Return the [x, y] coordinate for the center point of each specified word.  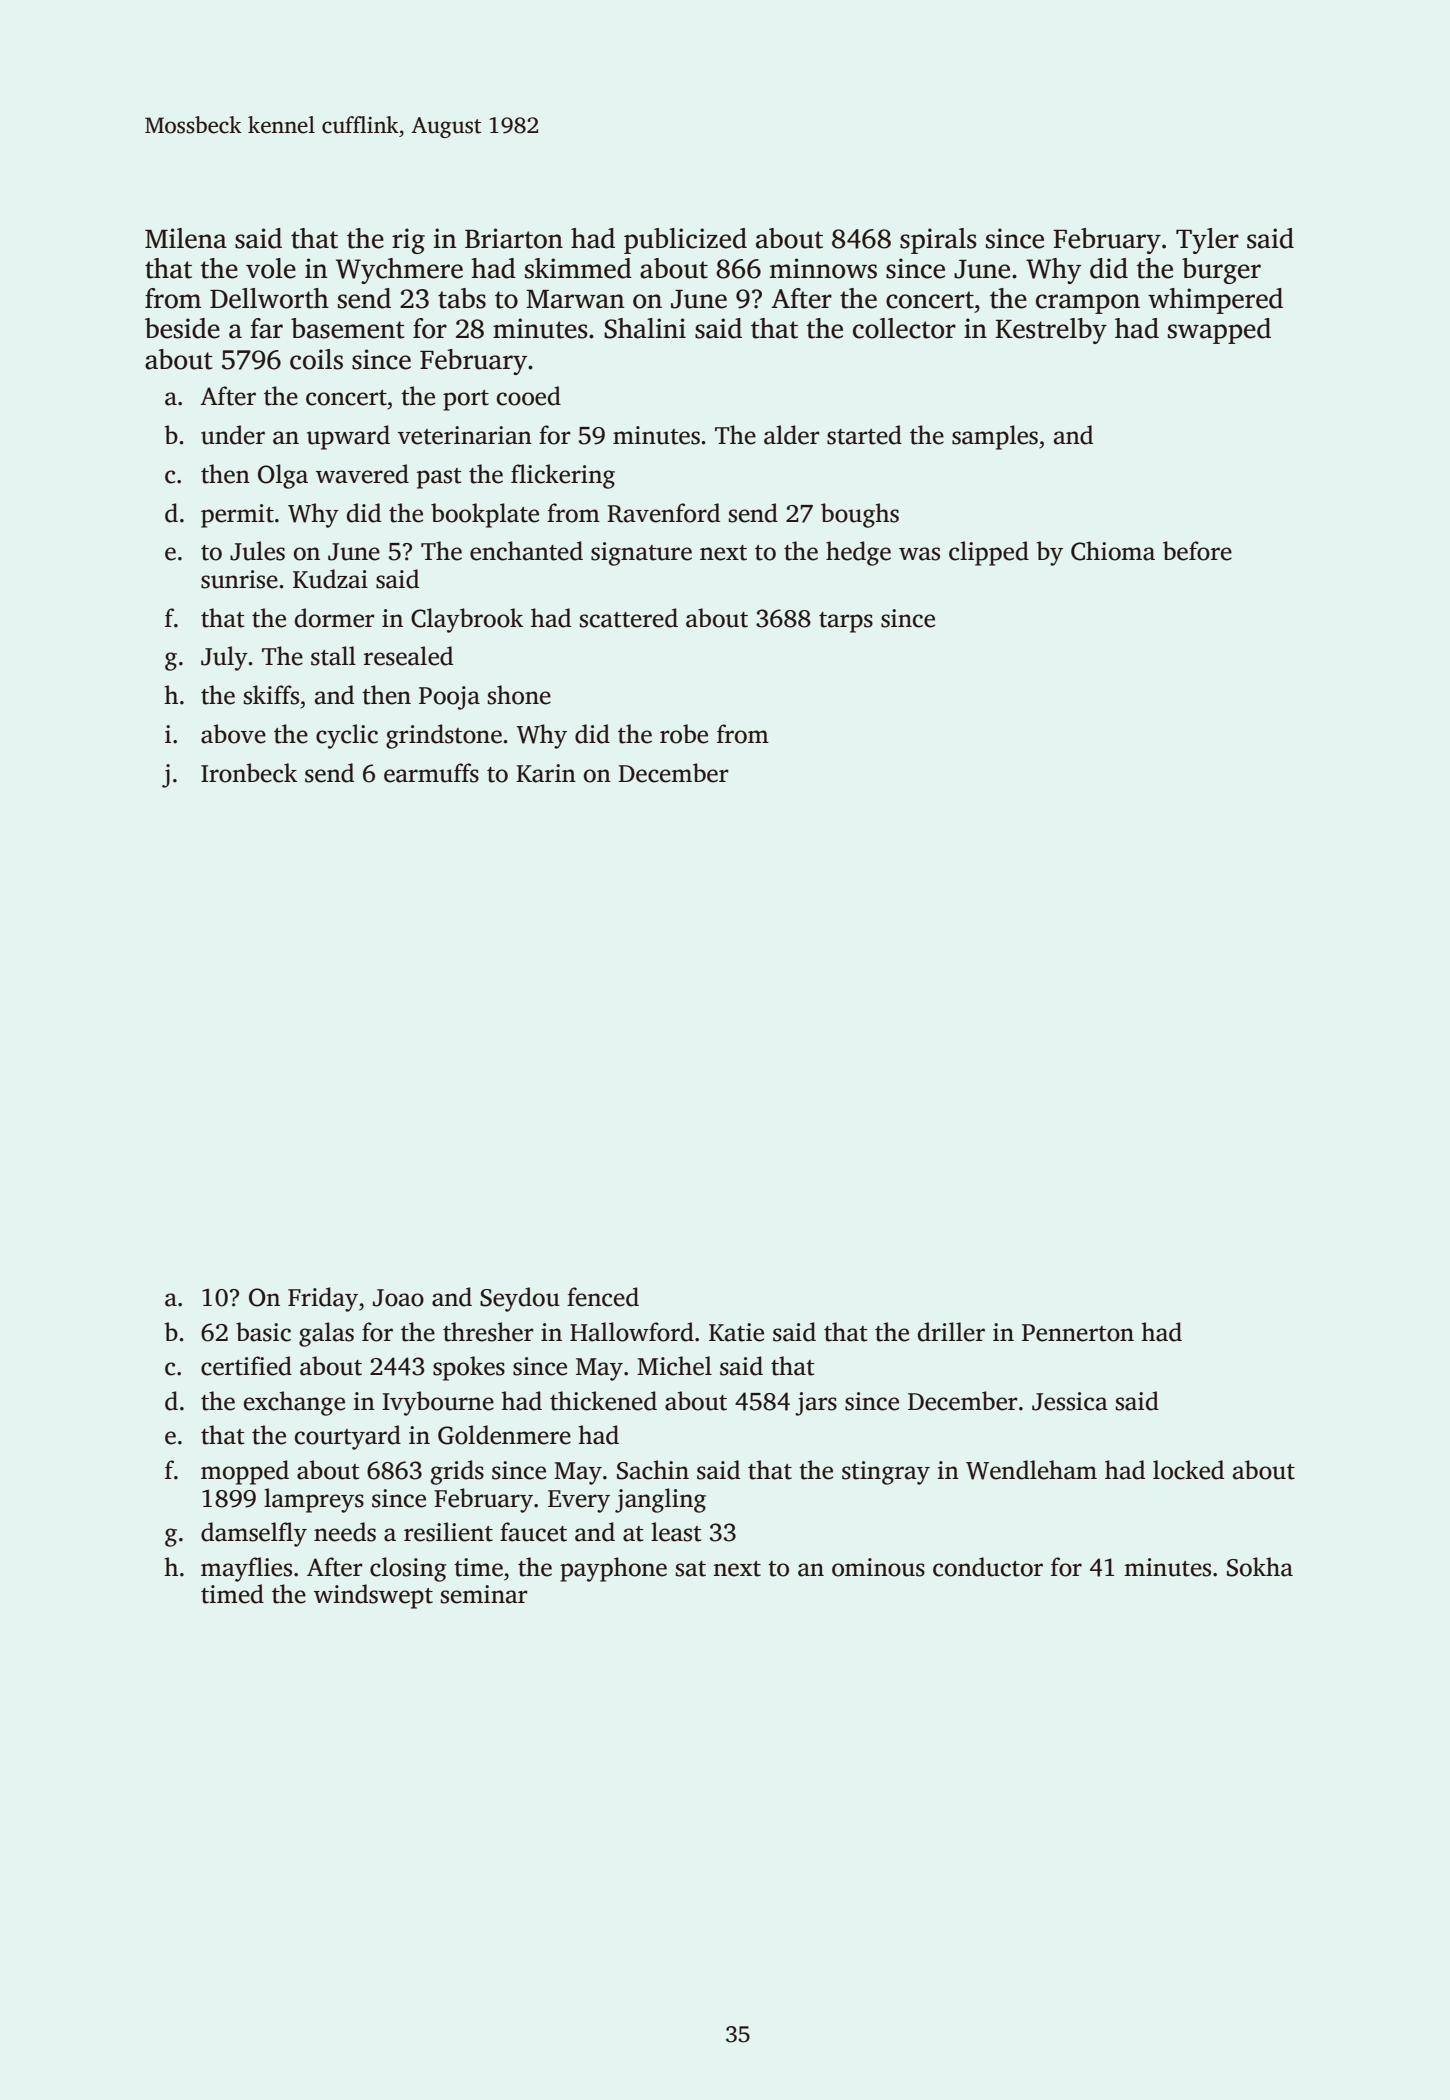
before [1197, 551]
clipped [989, 553]
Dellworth [269, 298]
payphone [613, 1569]
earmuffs [431, 773]
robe [684, 734]
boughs [860, 515]
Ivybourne [438, 1403]
